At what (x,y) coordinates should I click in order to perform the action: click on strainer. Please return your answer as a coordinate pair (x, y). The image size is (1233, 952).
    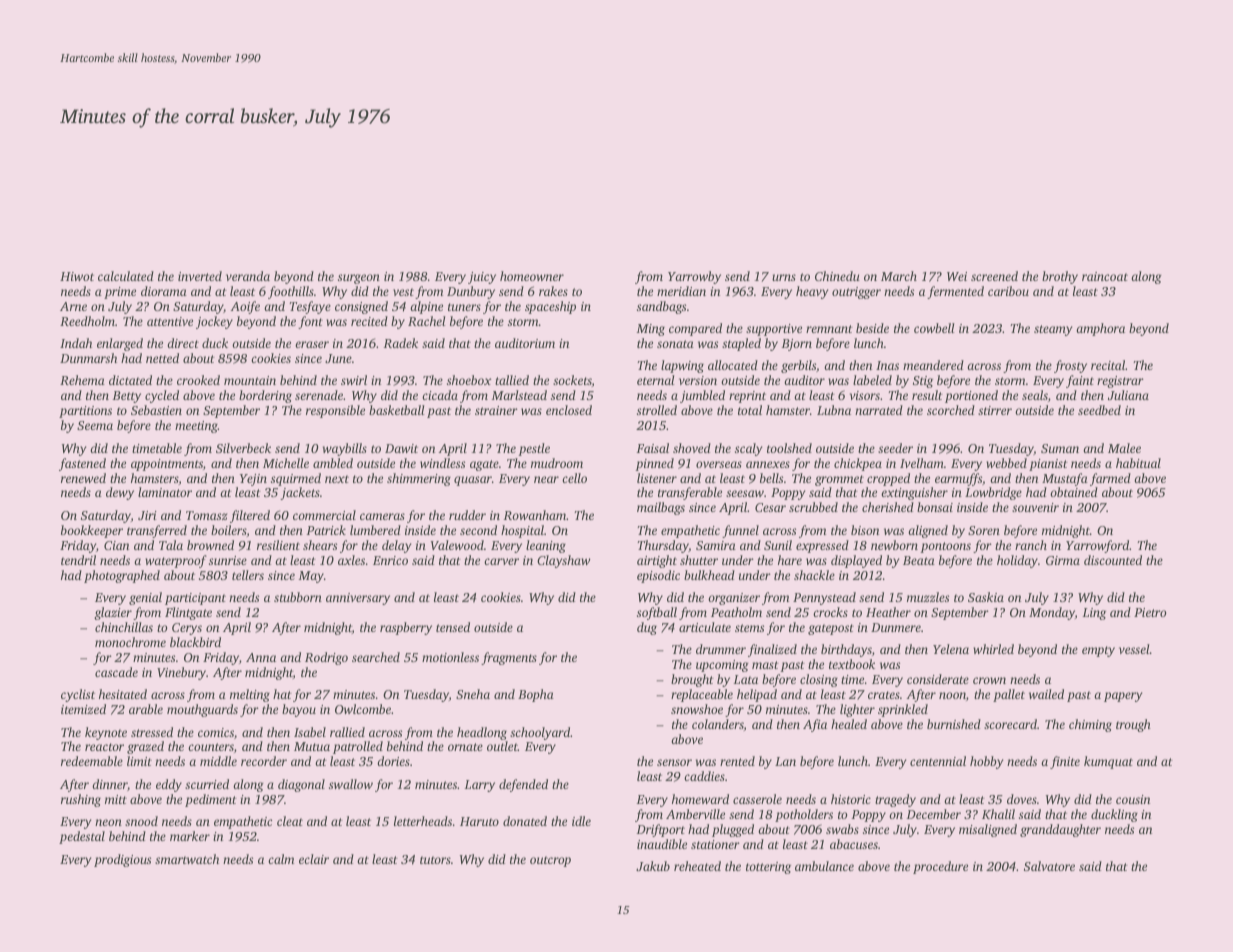
    Looking at the image, I should click on (496, 410).
